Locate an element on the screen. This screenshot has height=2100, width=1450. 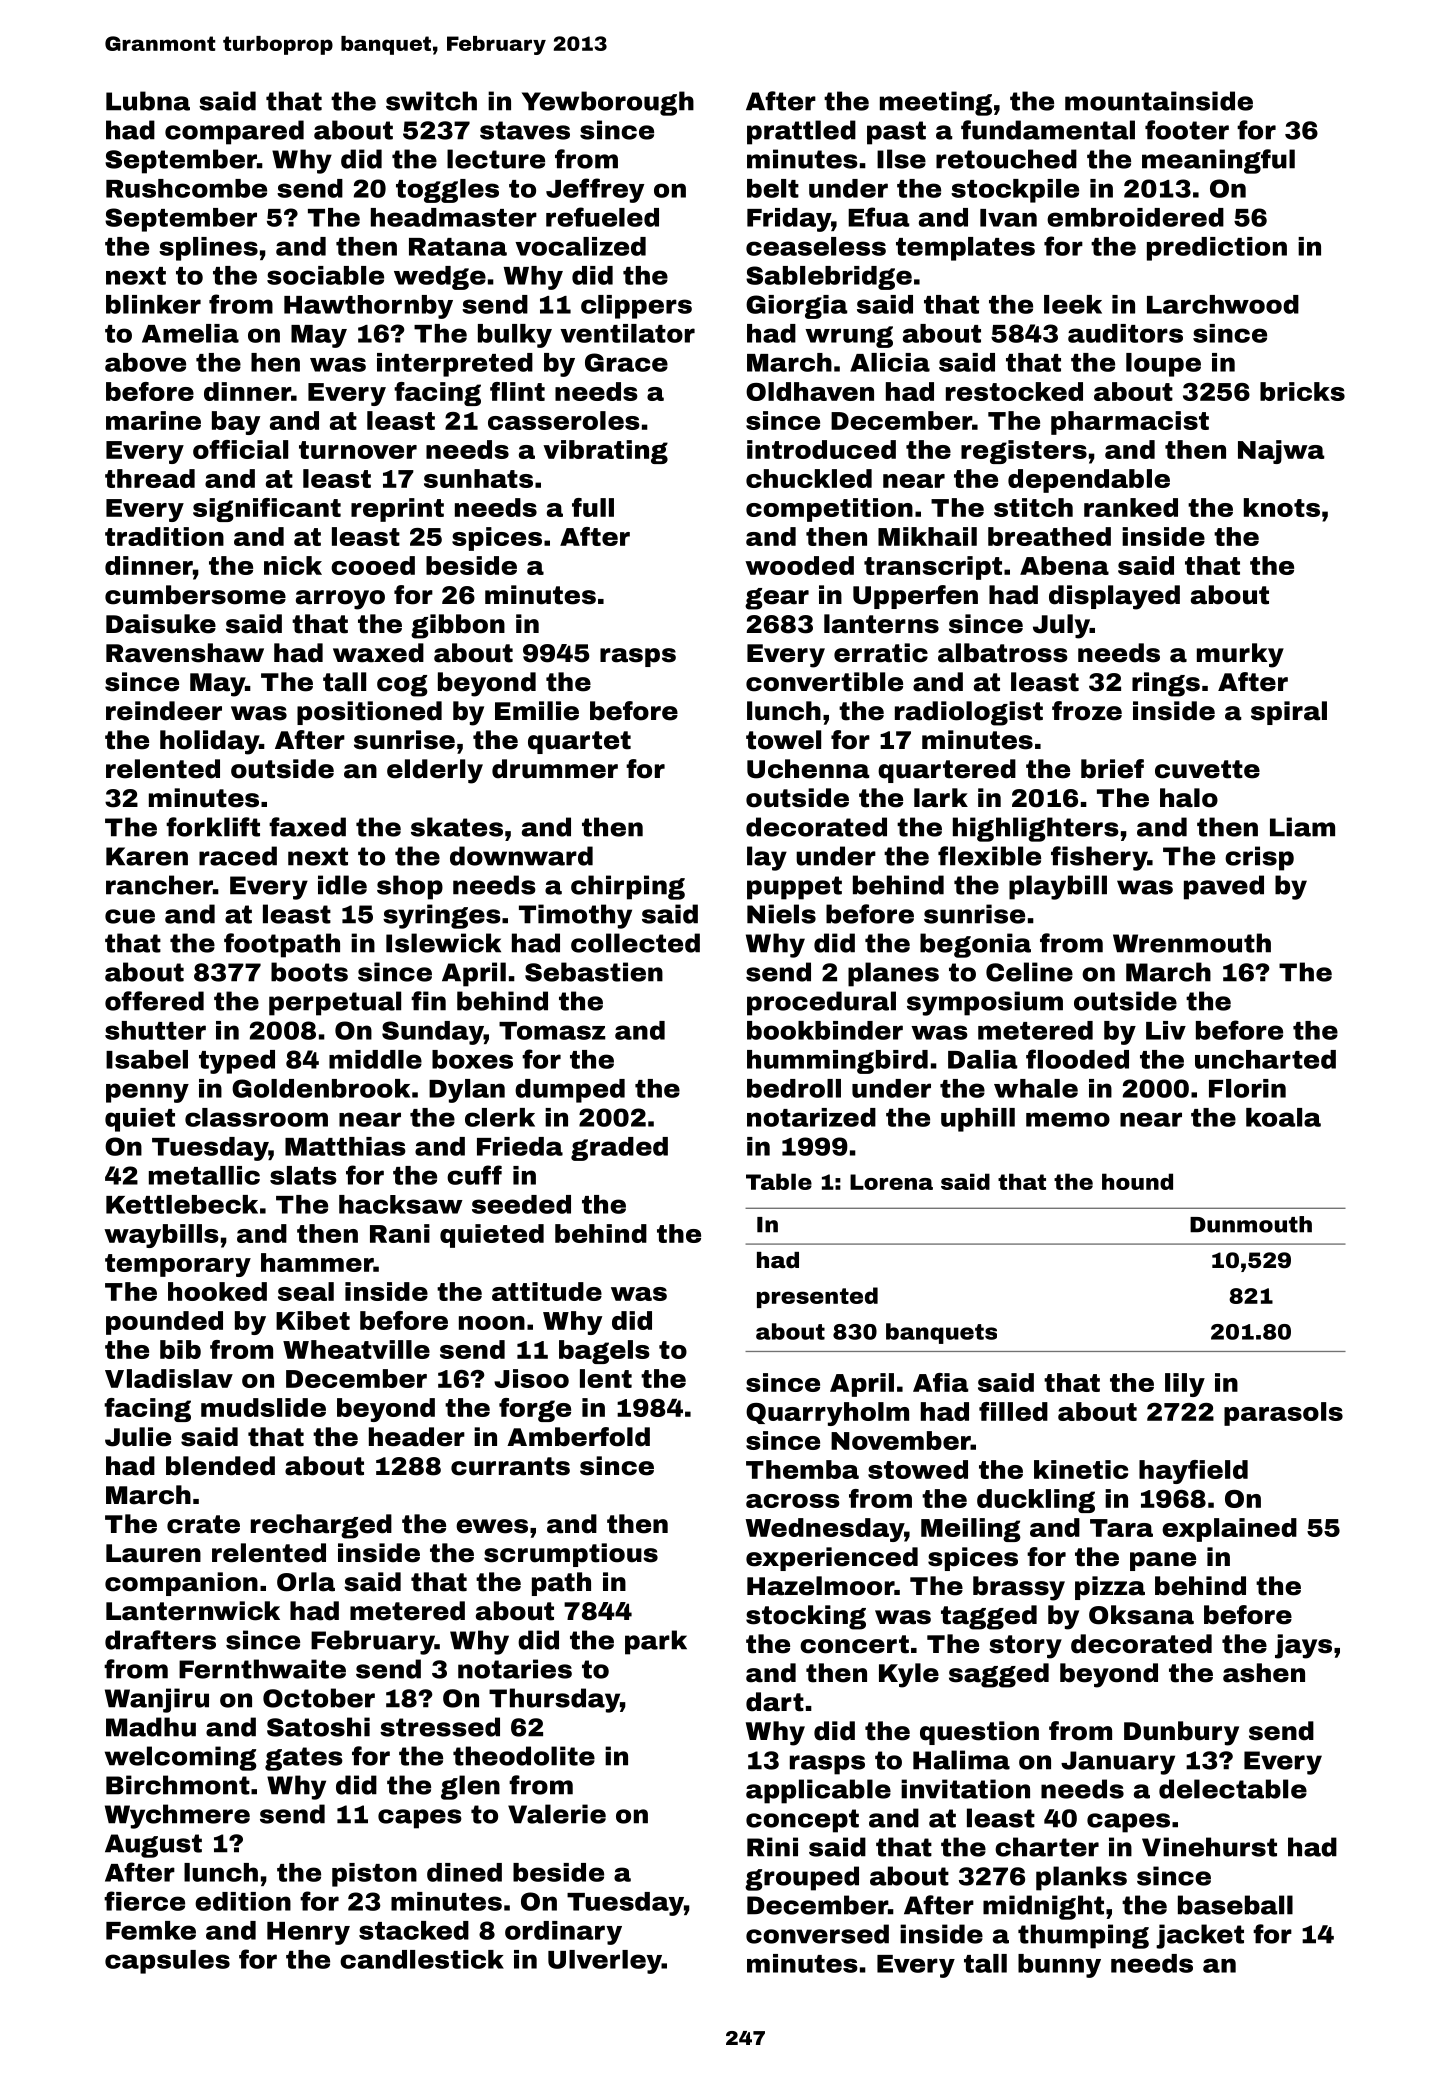
hound is located at coordinates (1137, 1181).
